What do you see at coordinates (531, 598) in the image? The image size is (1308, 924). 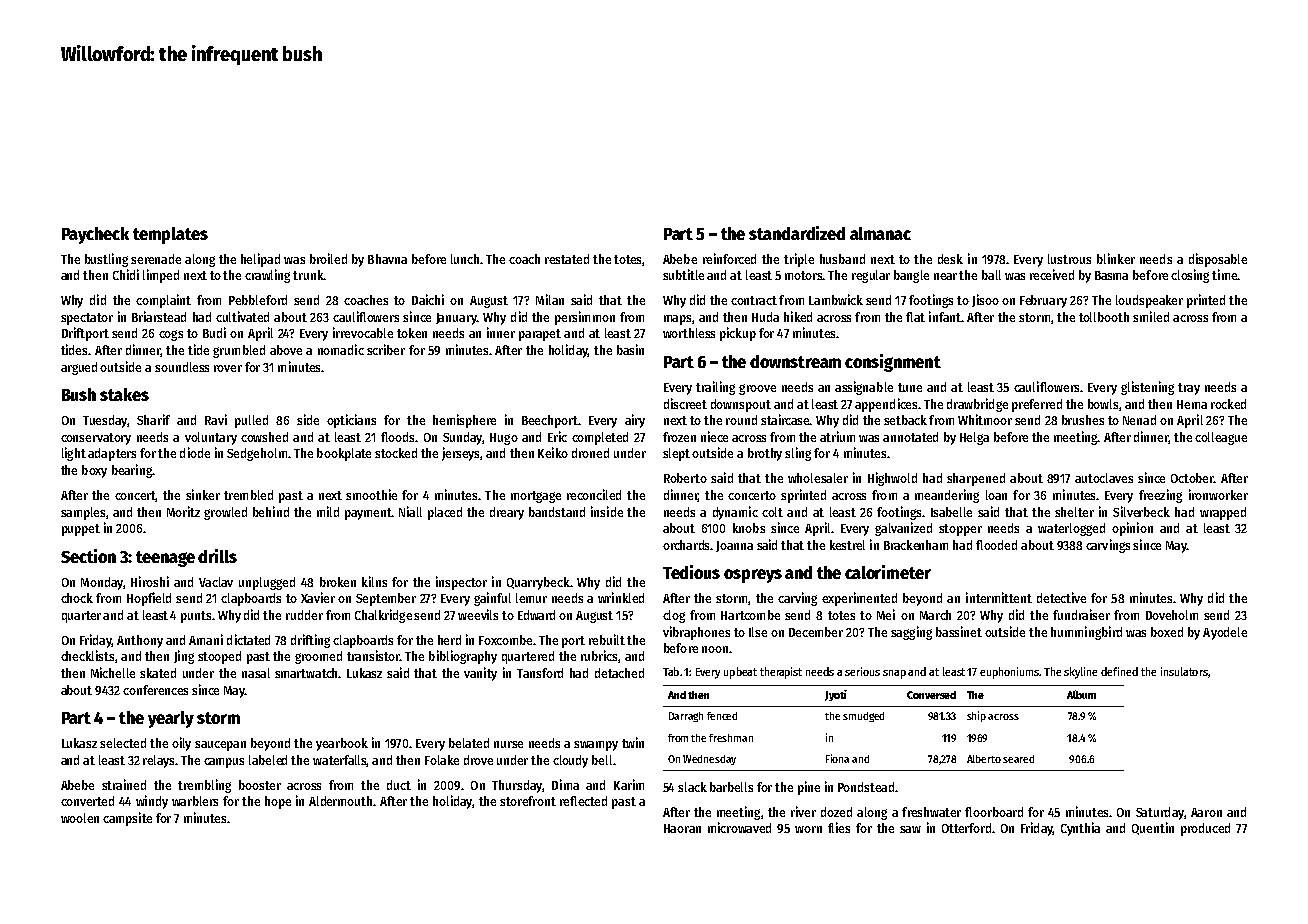 I see `lemur` at bounding box center [531, 598].
